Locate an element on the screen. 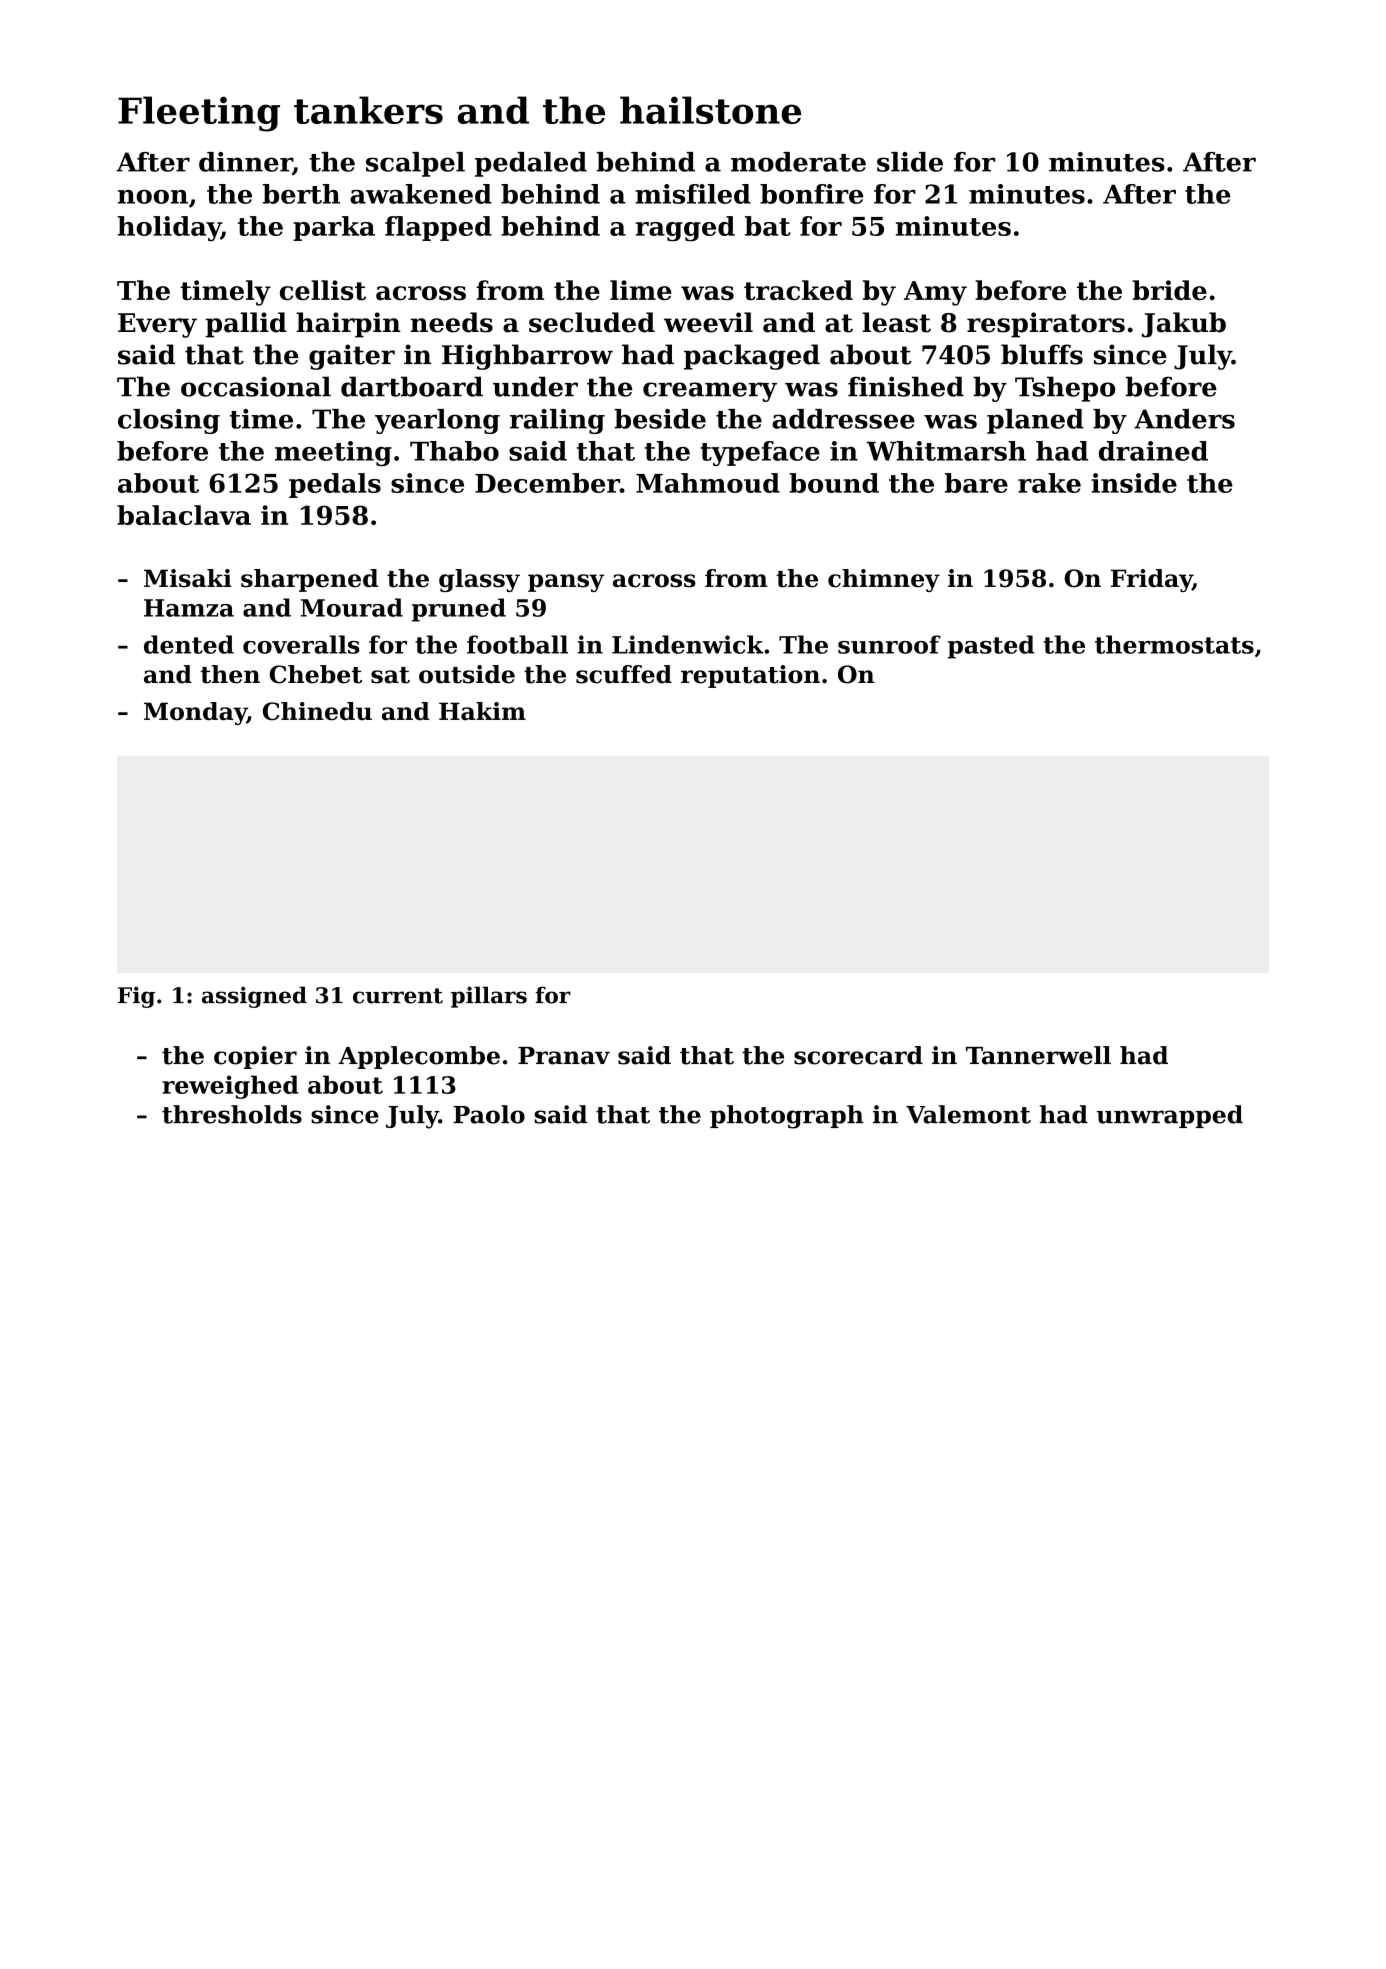 The width and height of the screenshot is (1386, 1969). current is located at coordinates (398, 996).
